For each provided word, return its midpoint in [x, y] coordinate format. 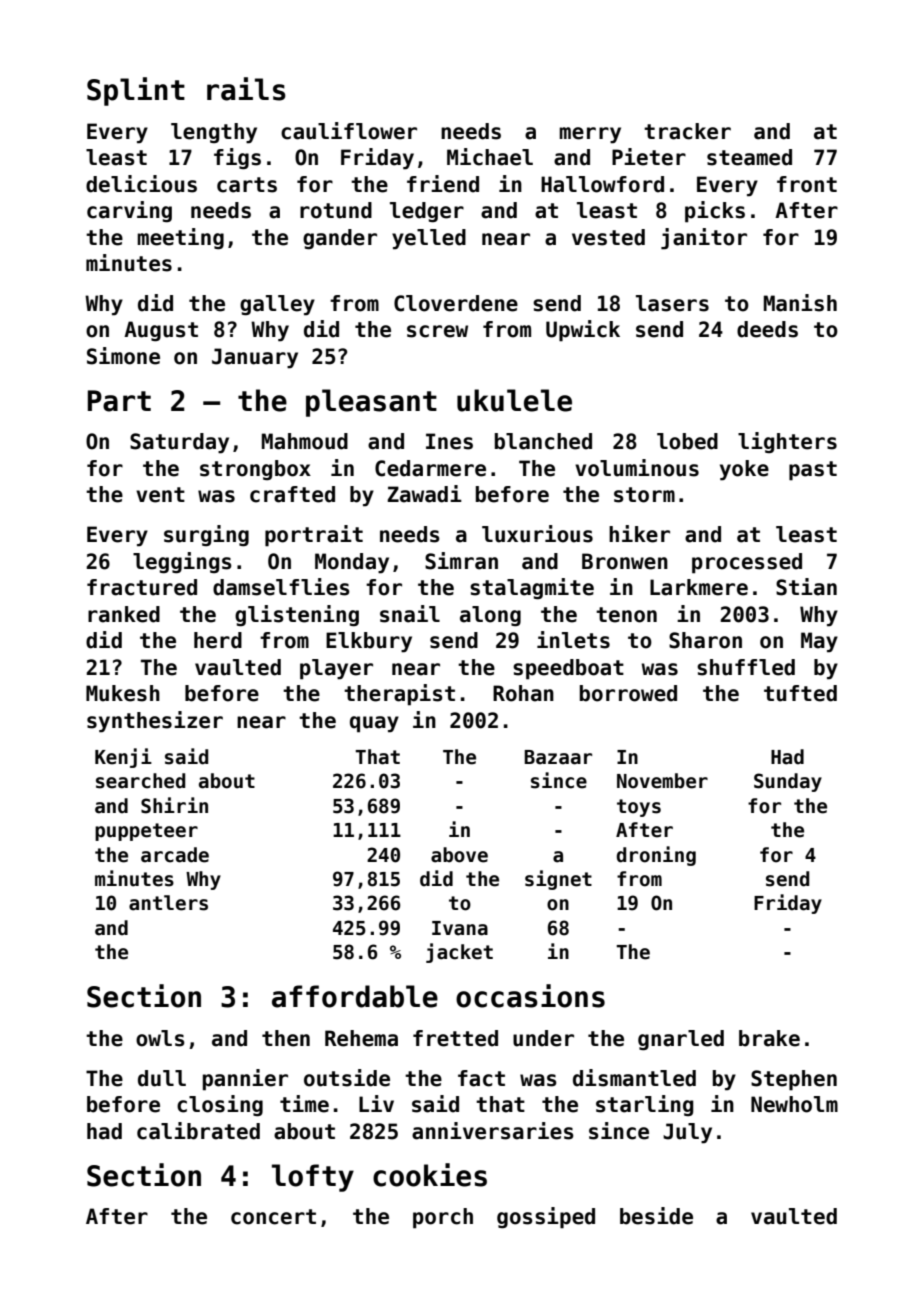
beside [656, 1216]
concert [273, 1217]
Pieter [649, 157]
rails [246, 89]
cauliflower [349, 131]
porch [443, 1218]
